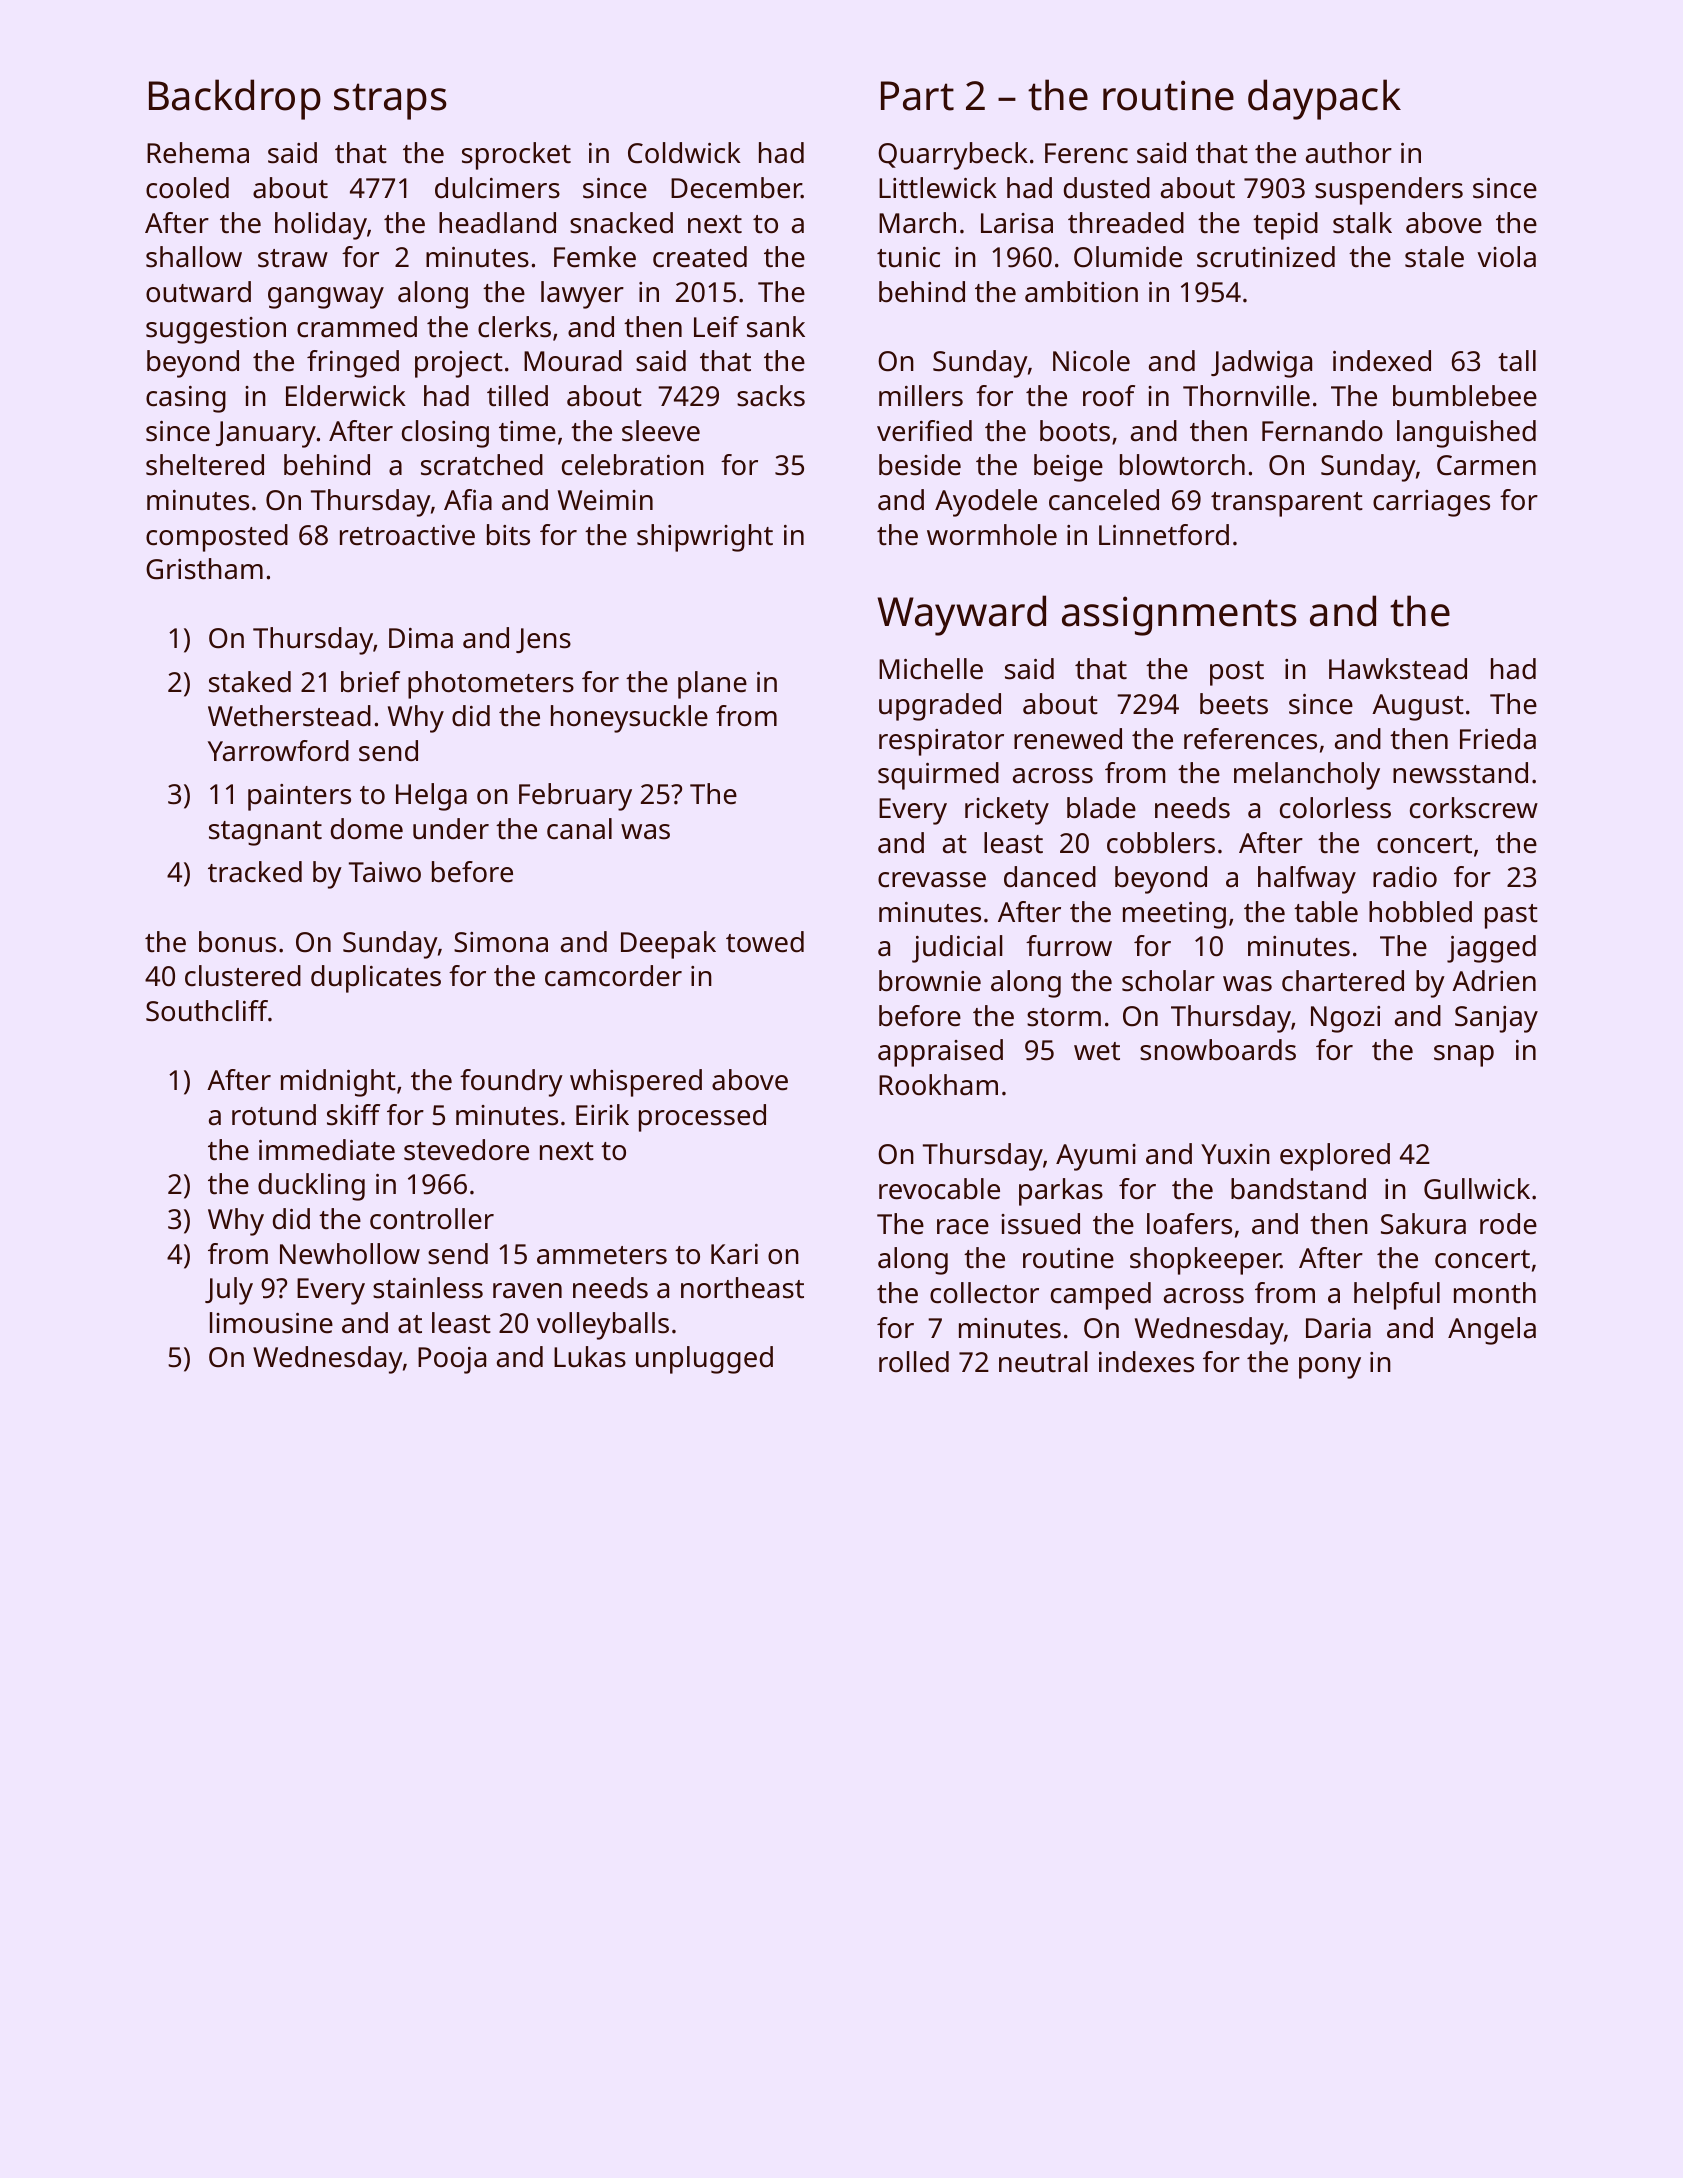 The image size is (1683, 2178). I want to click on corkscrew, so click(1474, 808).
